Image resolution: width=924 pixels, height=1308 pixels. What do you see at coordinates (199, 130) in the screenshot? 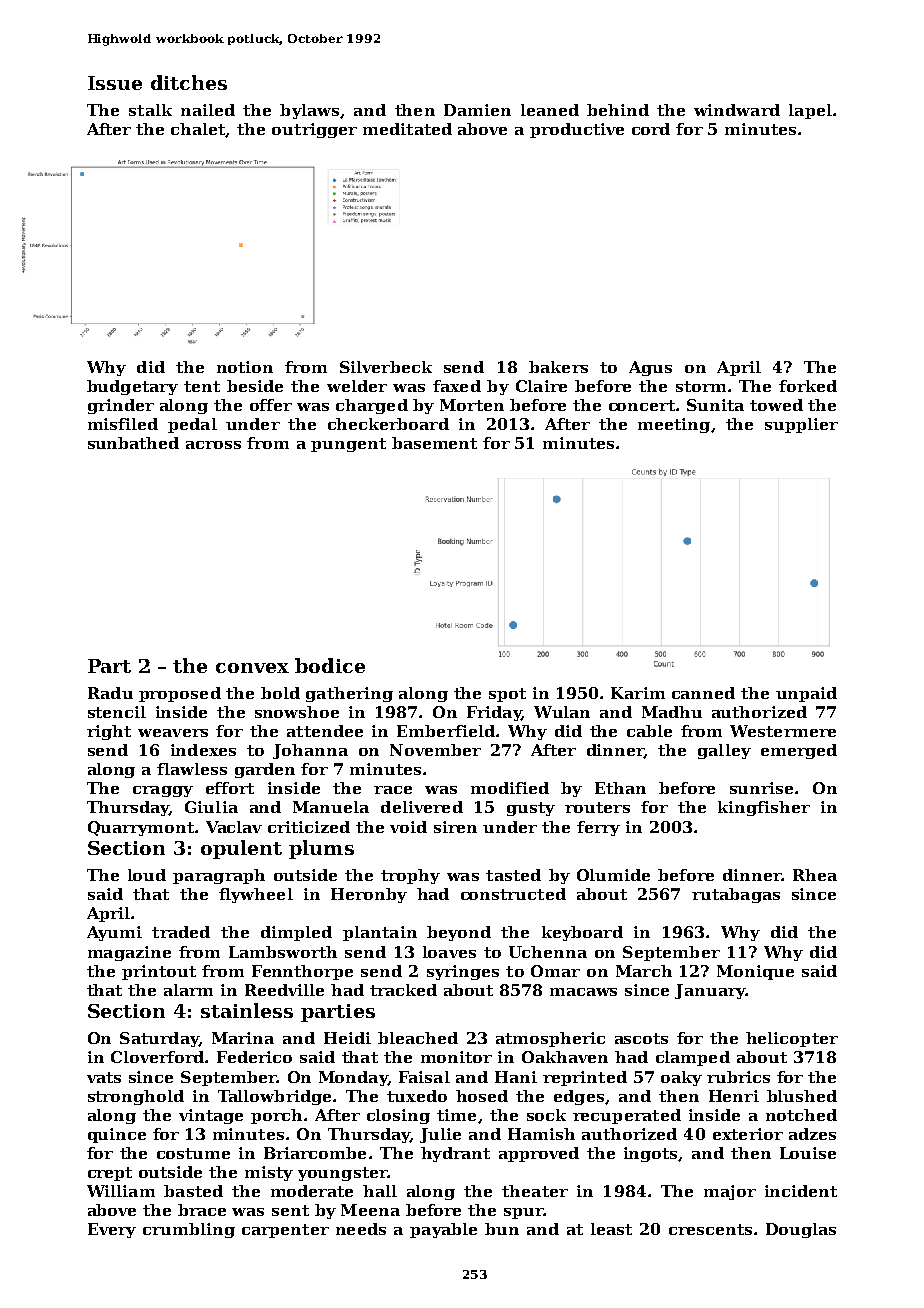
I see `chalet` at bounding box center [199, 130].
